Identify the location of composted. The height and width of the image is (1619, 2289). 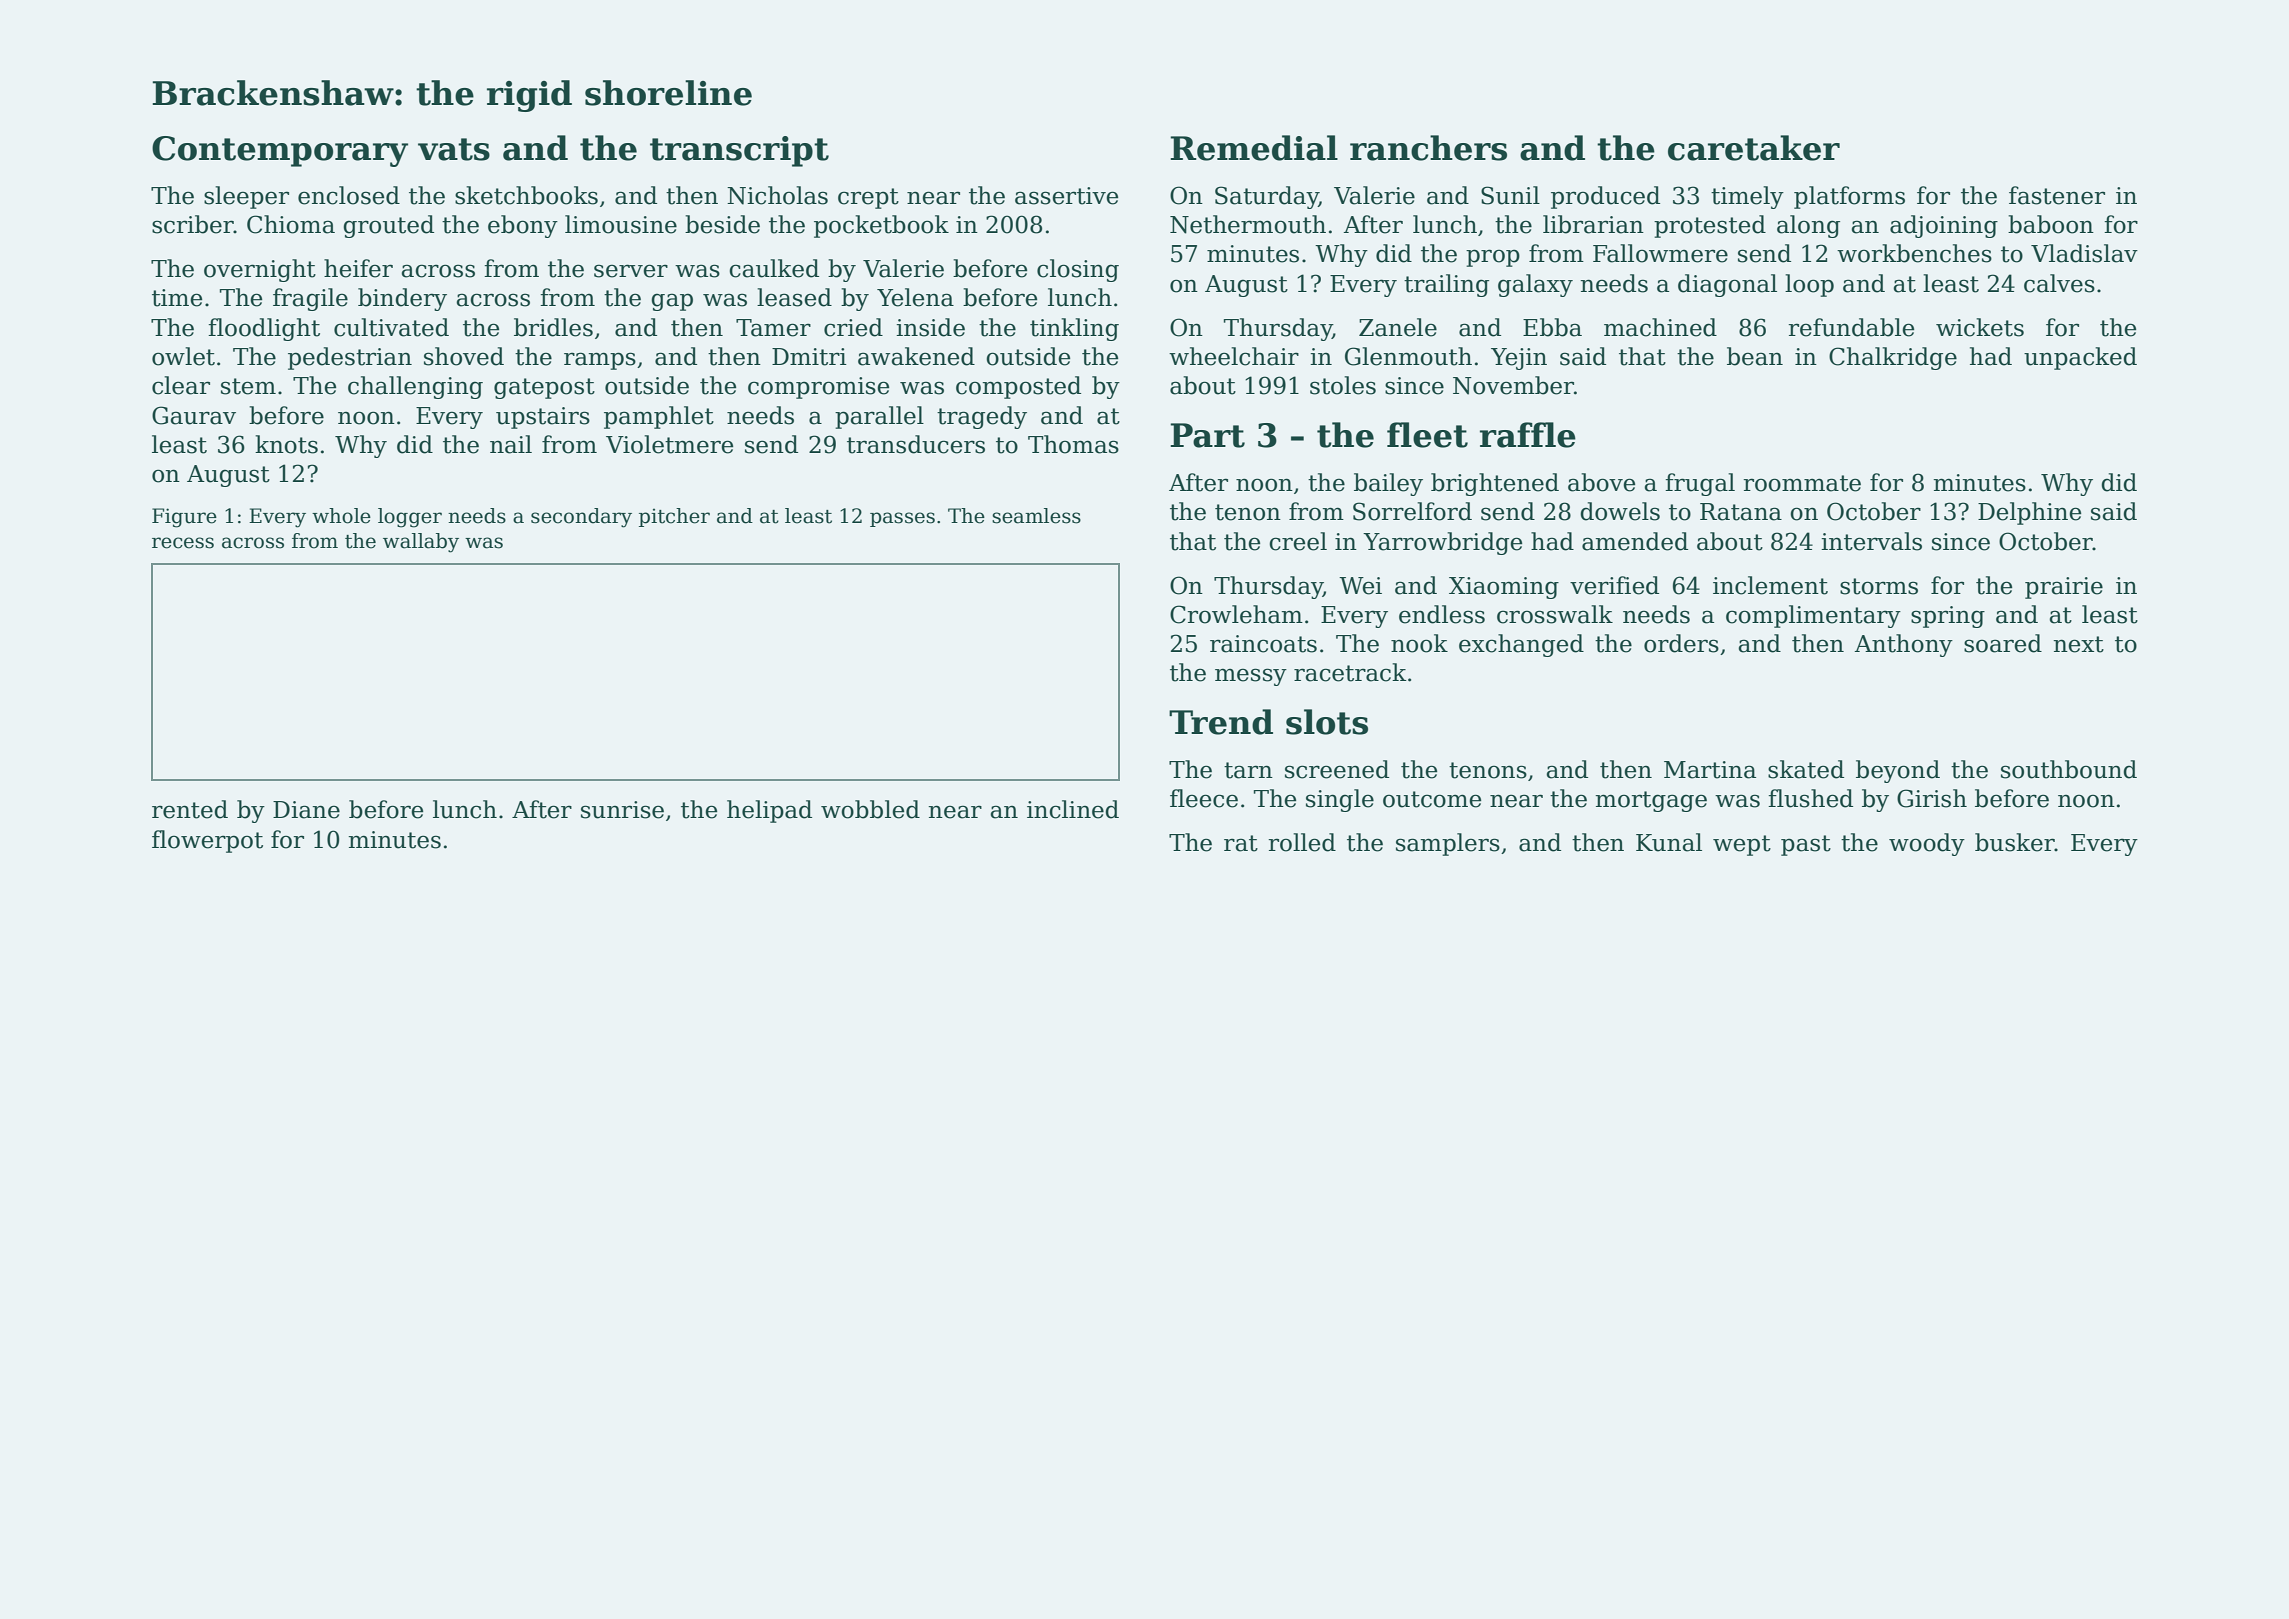
(1018, 387).
